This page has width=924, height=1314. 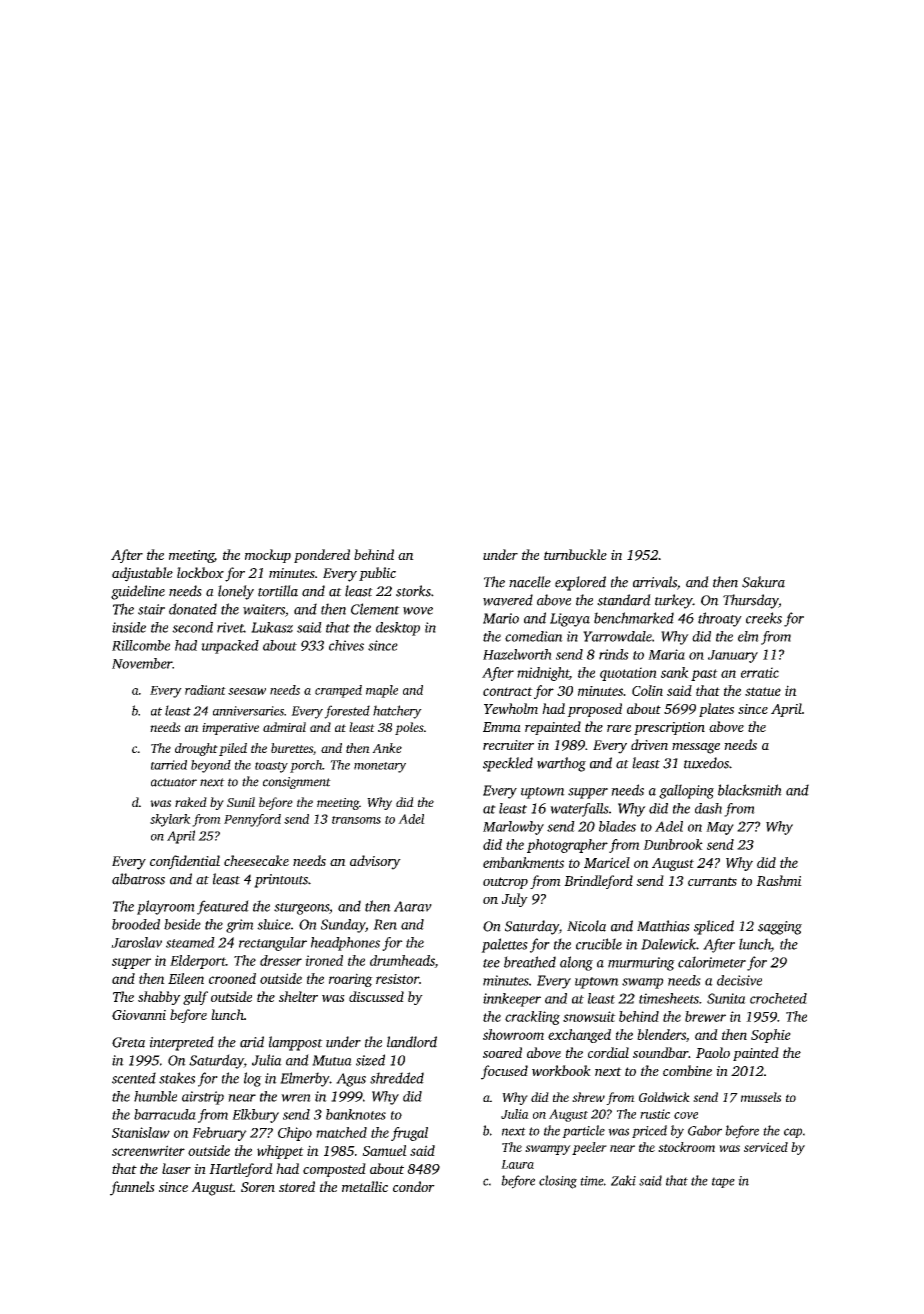 I want to click on Mario, so click(x=501, y=618).
